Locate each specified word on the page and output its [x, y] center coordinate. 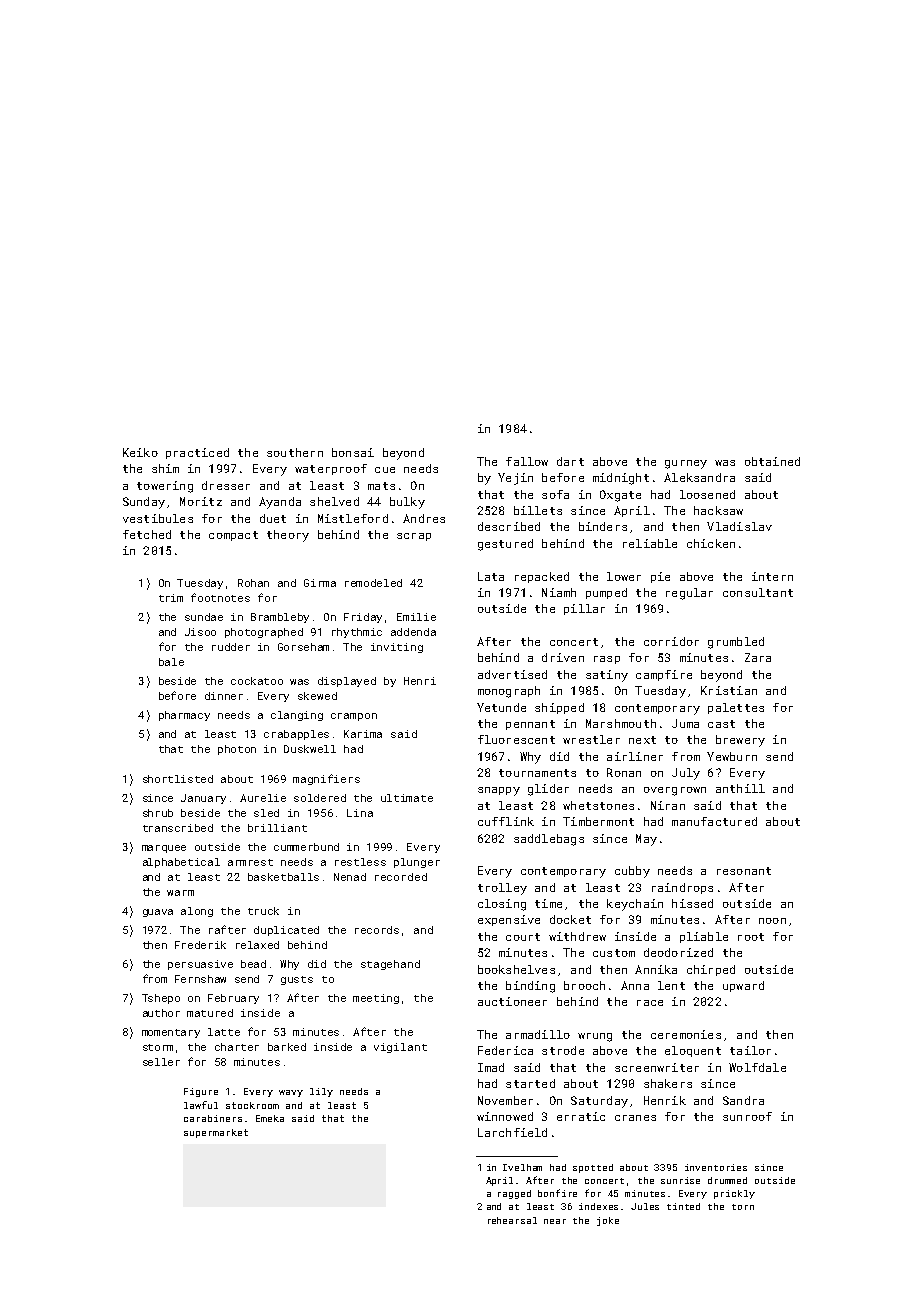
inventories [716, 1167]
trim [171, 598]
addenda [413, 632]
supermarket [216, 1133]
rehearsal [512, 1220]
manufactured [714, 821]
